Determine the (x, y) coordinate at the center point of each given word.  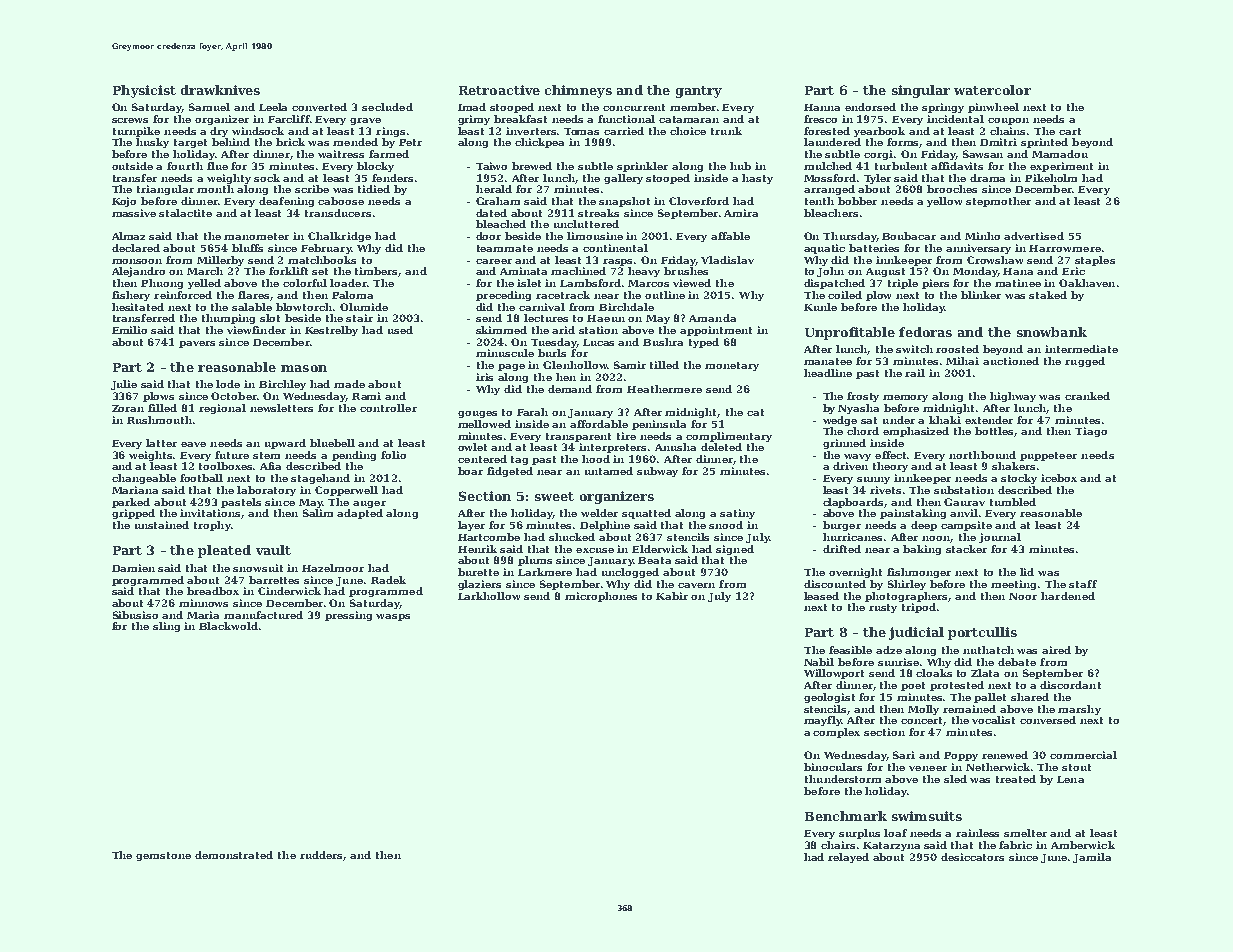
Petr (410, 142)
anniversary (978, 249)
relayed (848, 858)
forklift (288, 271)
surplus (859, 834)
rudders (322, 856)
